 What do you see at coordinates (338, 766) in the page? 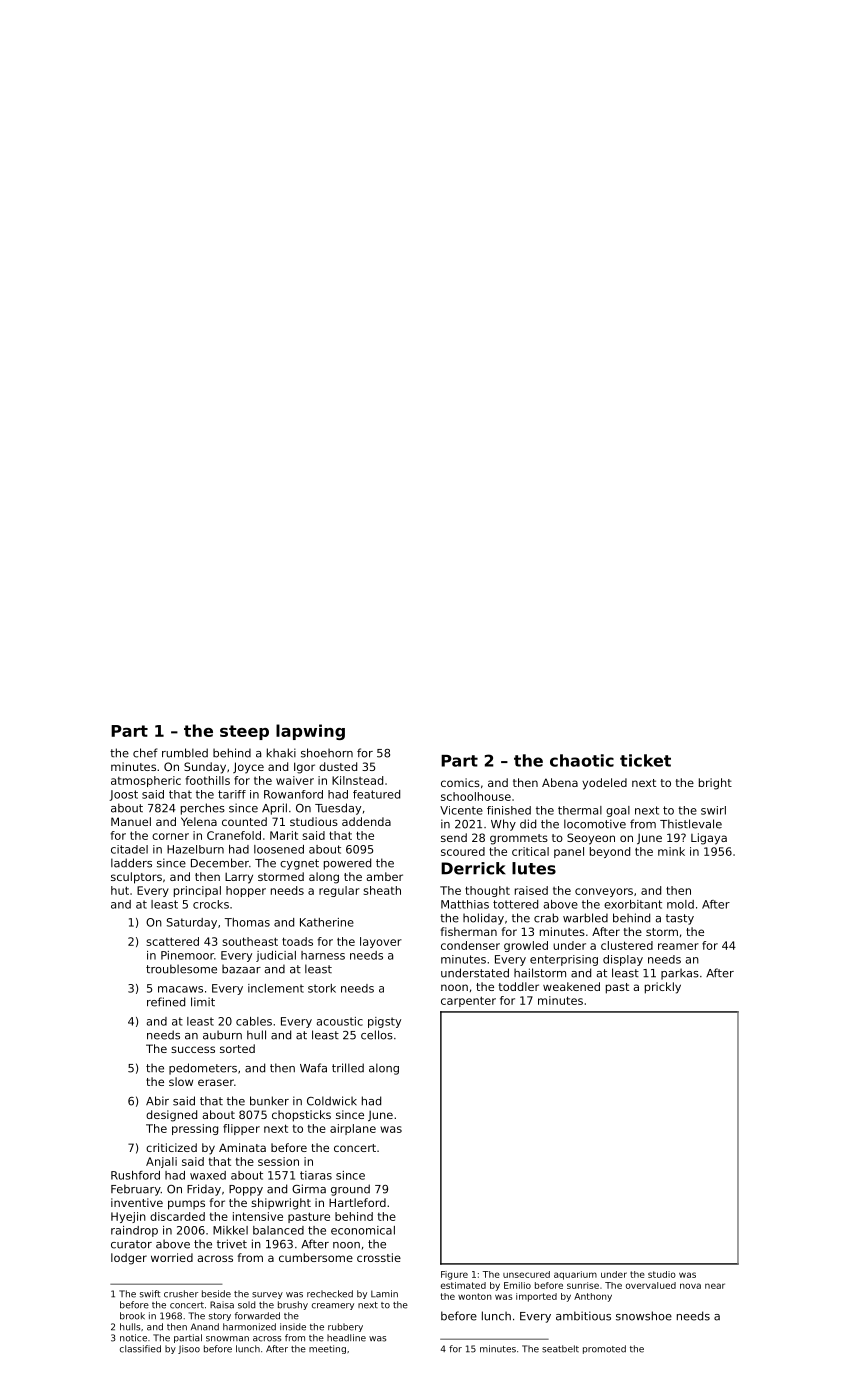
I see `dusted` at bounding box center [338, 766].
